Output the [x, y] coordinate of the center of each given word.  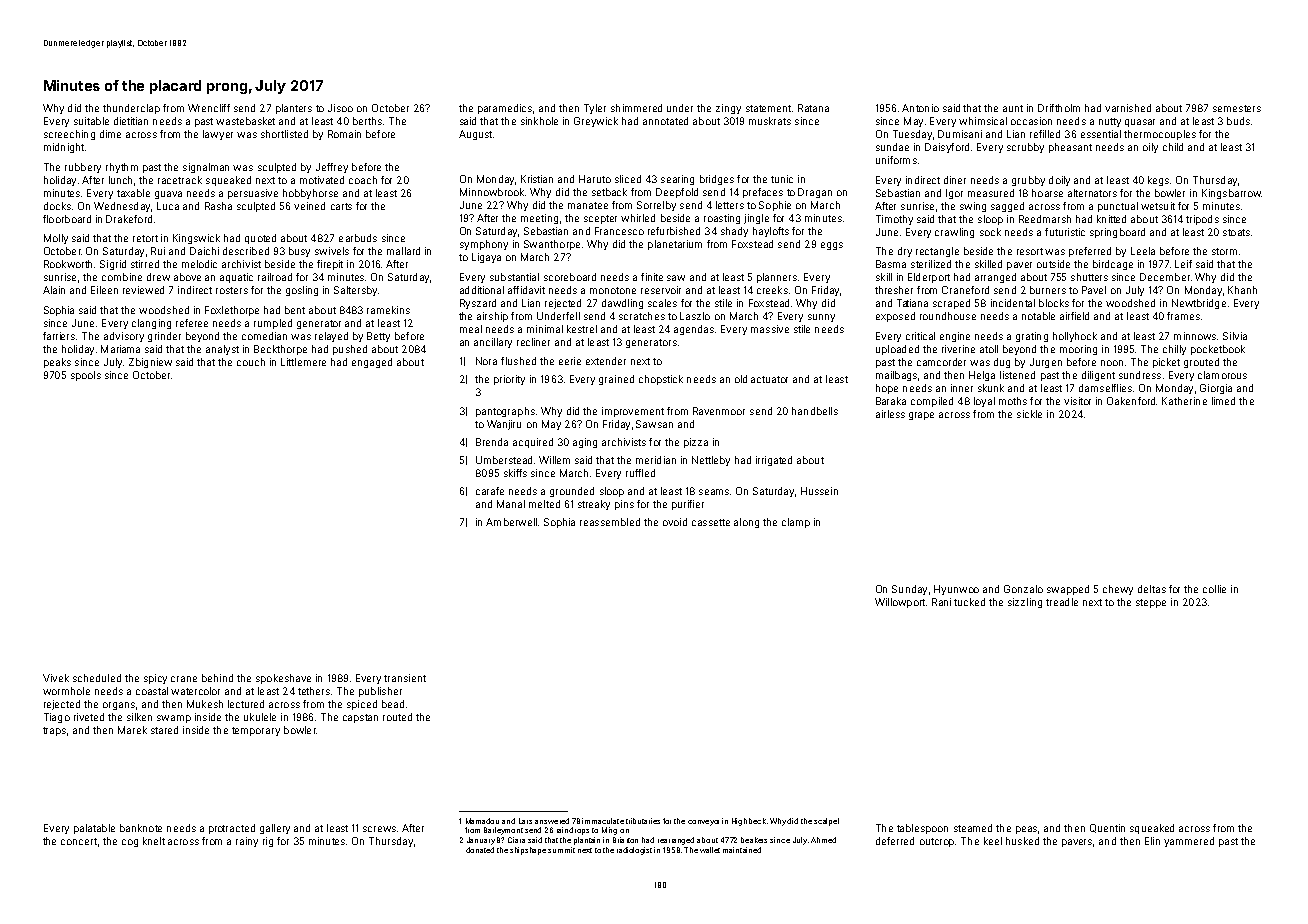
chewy [1118, 590]
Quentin [1107, 828]
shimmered [636, 108]
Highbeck [749, 822]
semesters [1237, 108]
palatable [94, 829]
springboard [1117, 233]
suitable [91, 121]
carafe [490, 491]
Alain [54, 290]
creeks [772, 290]
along [746, 523]
